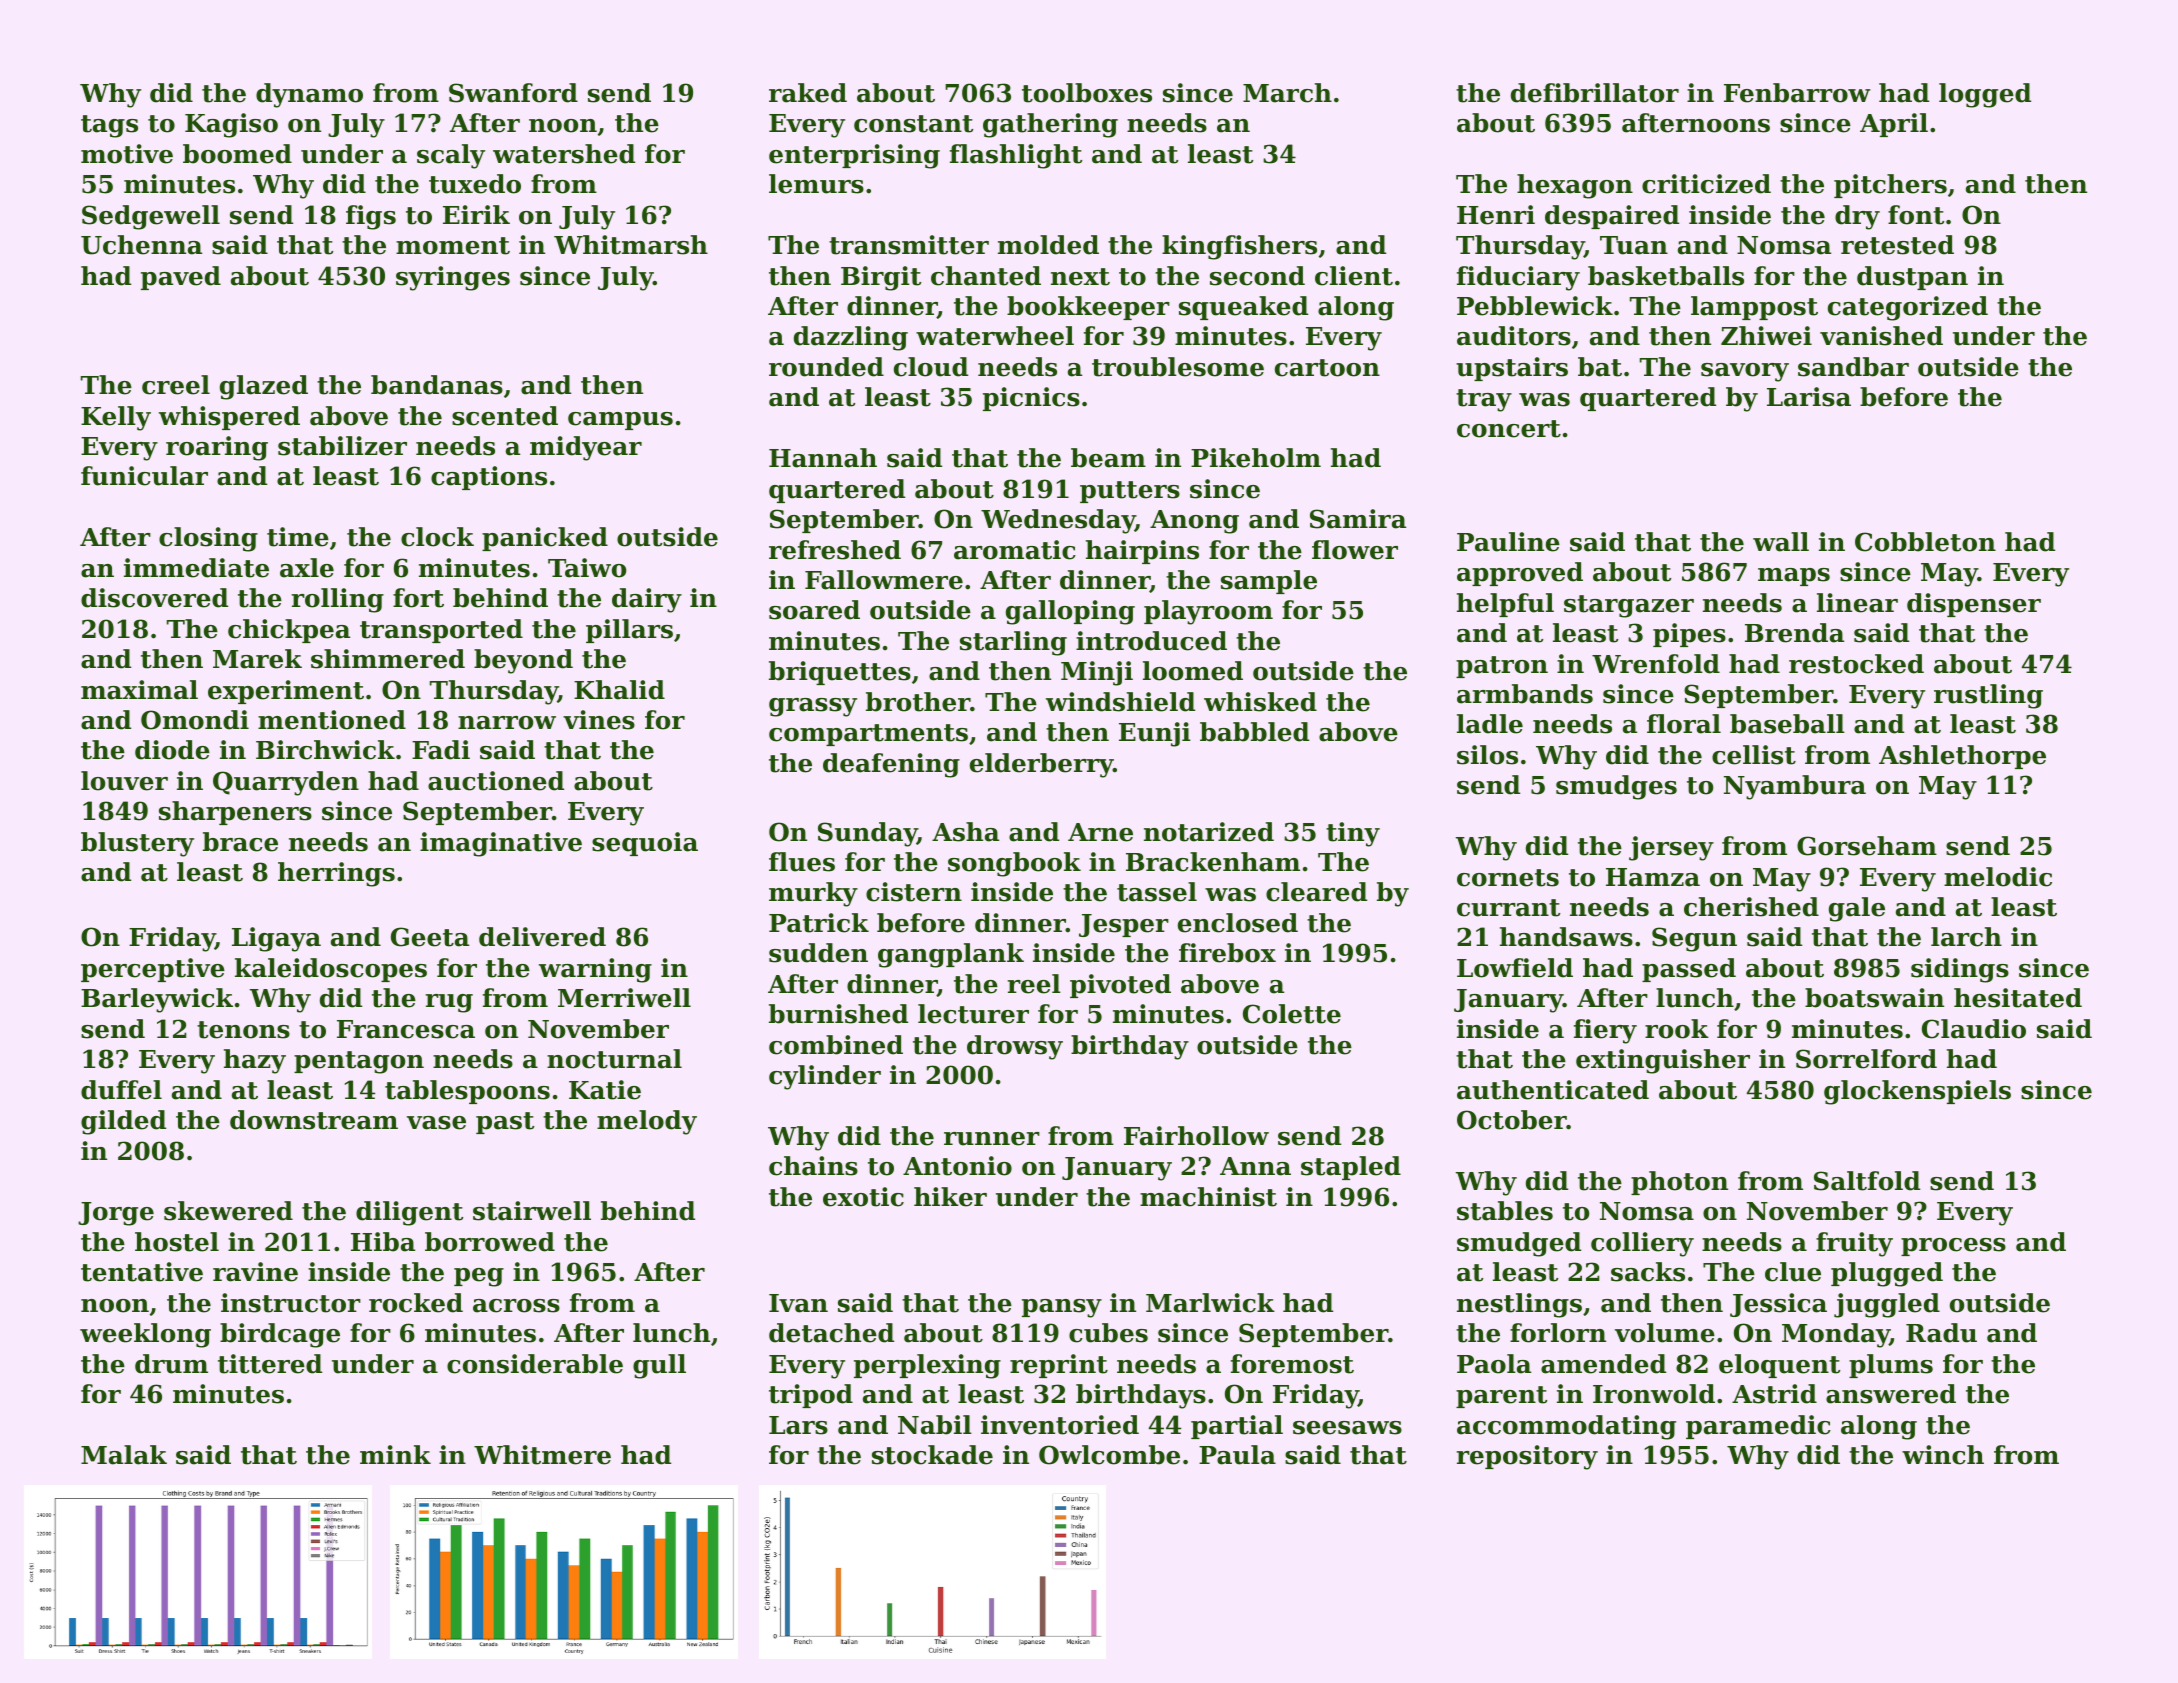 The width and height of the page is (2178, 1683). Describe the element at coordinates (614, 1059) in the page. I see `nocturnal` at that location.
